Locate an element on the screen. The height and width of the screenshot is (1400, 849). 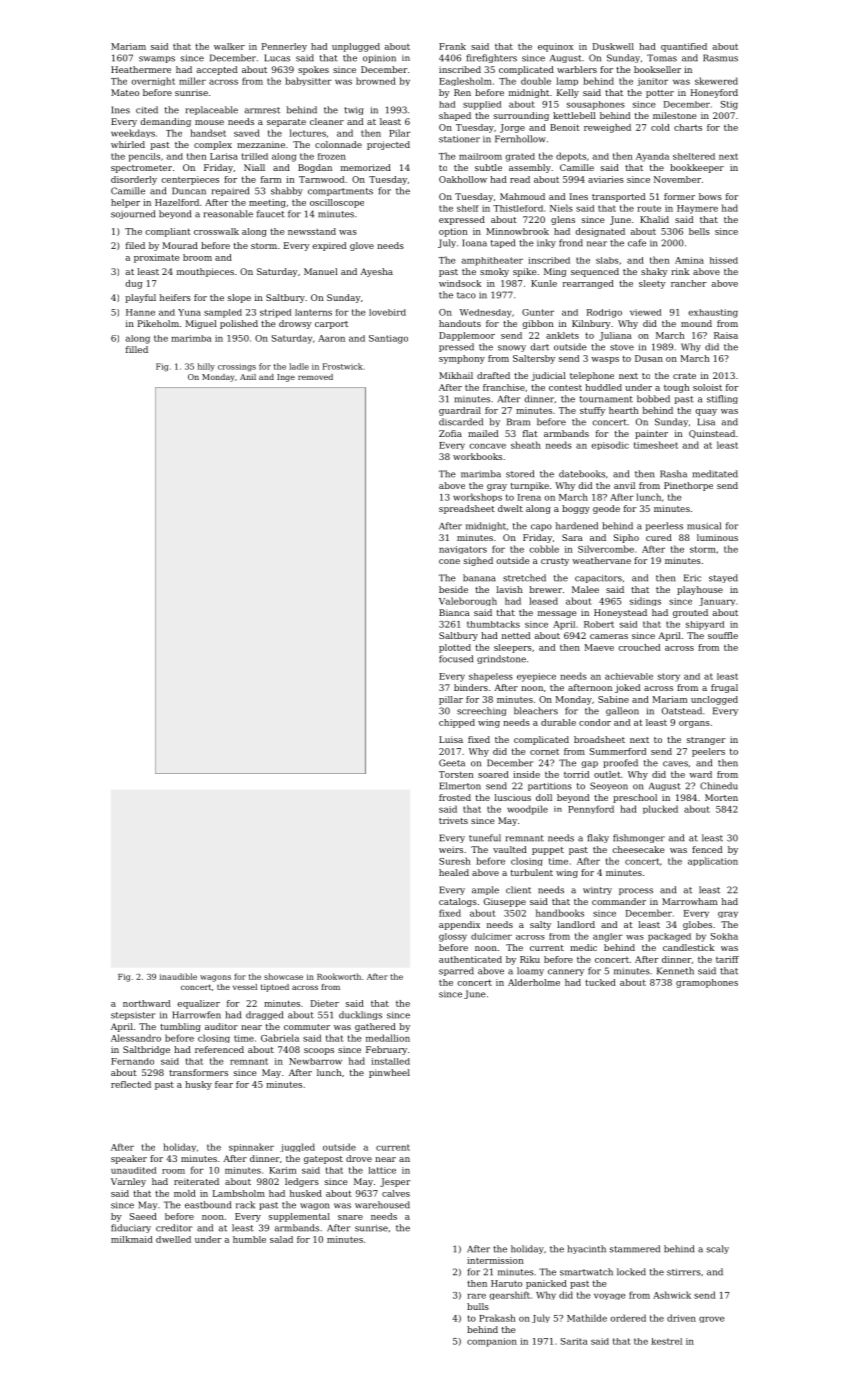
walker is located at coordinates (229, 46).
